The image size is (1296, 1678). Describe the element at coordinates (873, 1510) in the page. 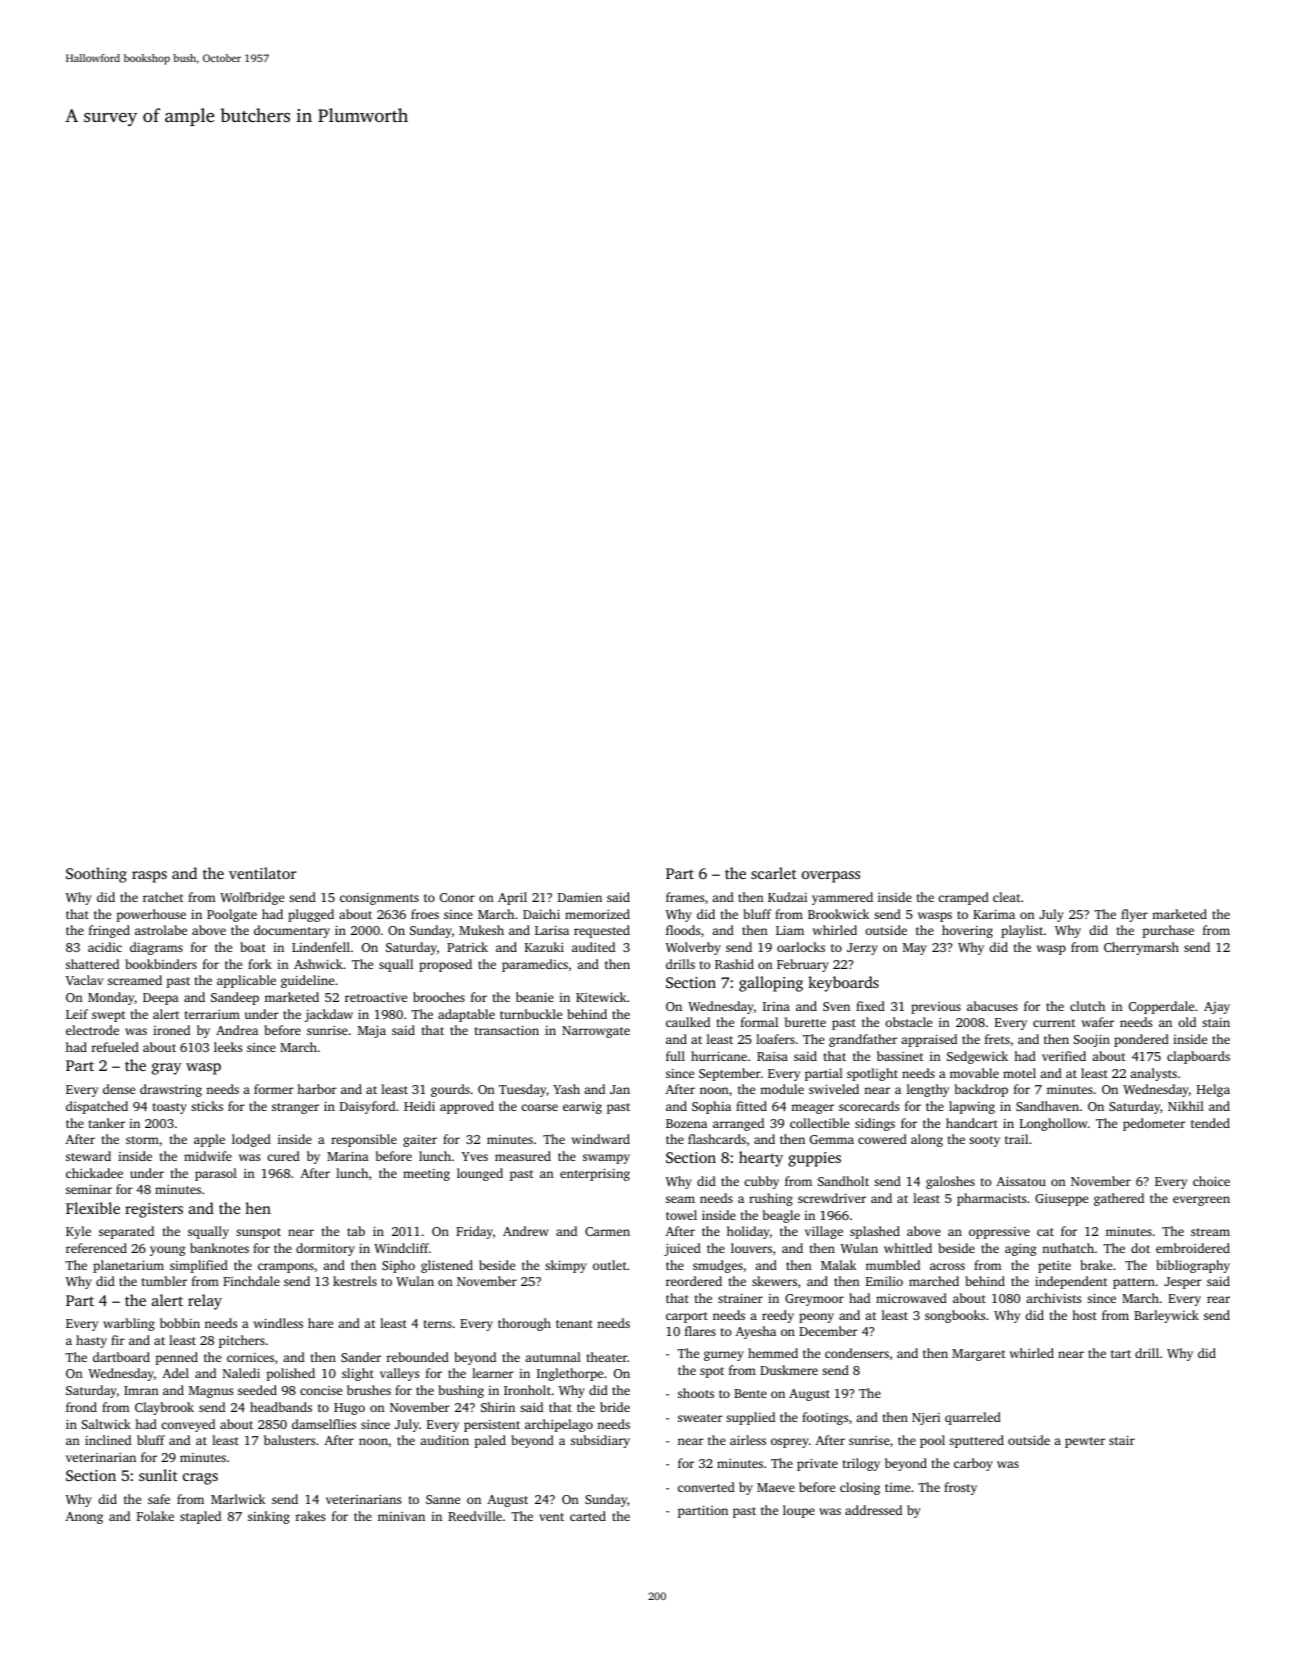

I see `addressed` at that location.
